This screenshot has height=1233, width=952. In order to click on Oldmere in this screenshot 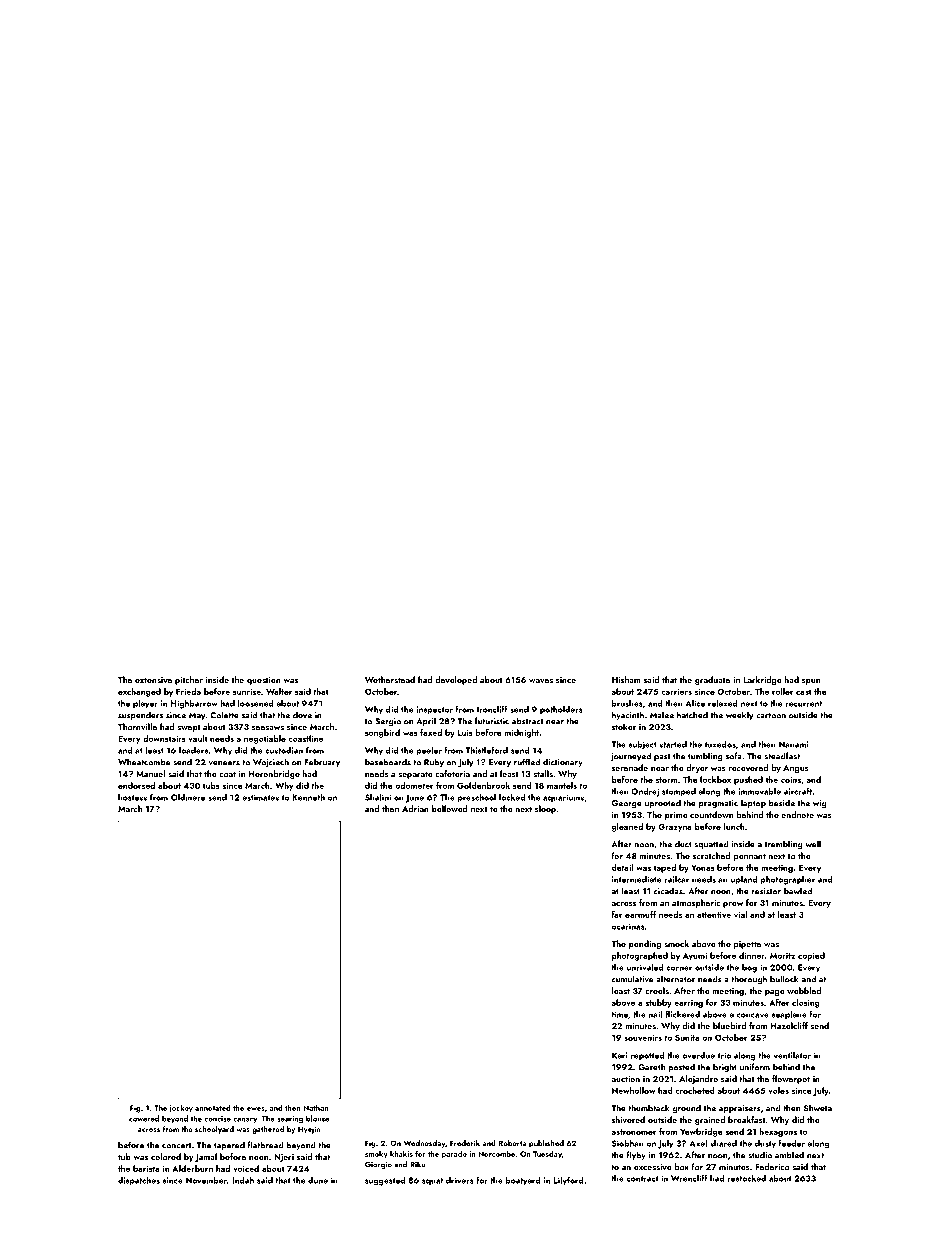, I will do `click(188, 797)`.
